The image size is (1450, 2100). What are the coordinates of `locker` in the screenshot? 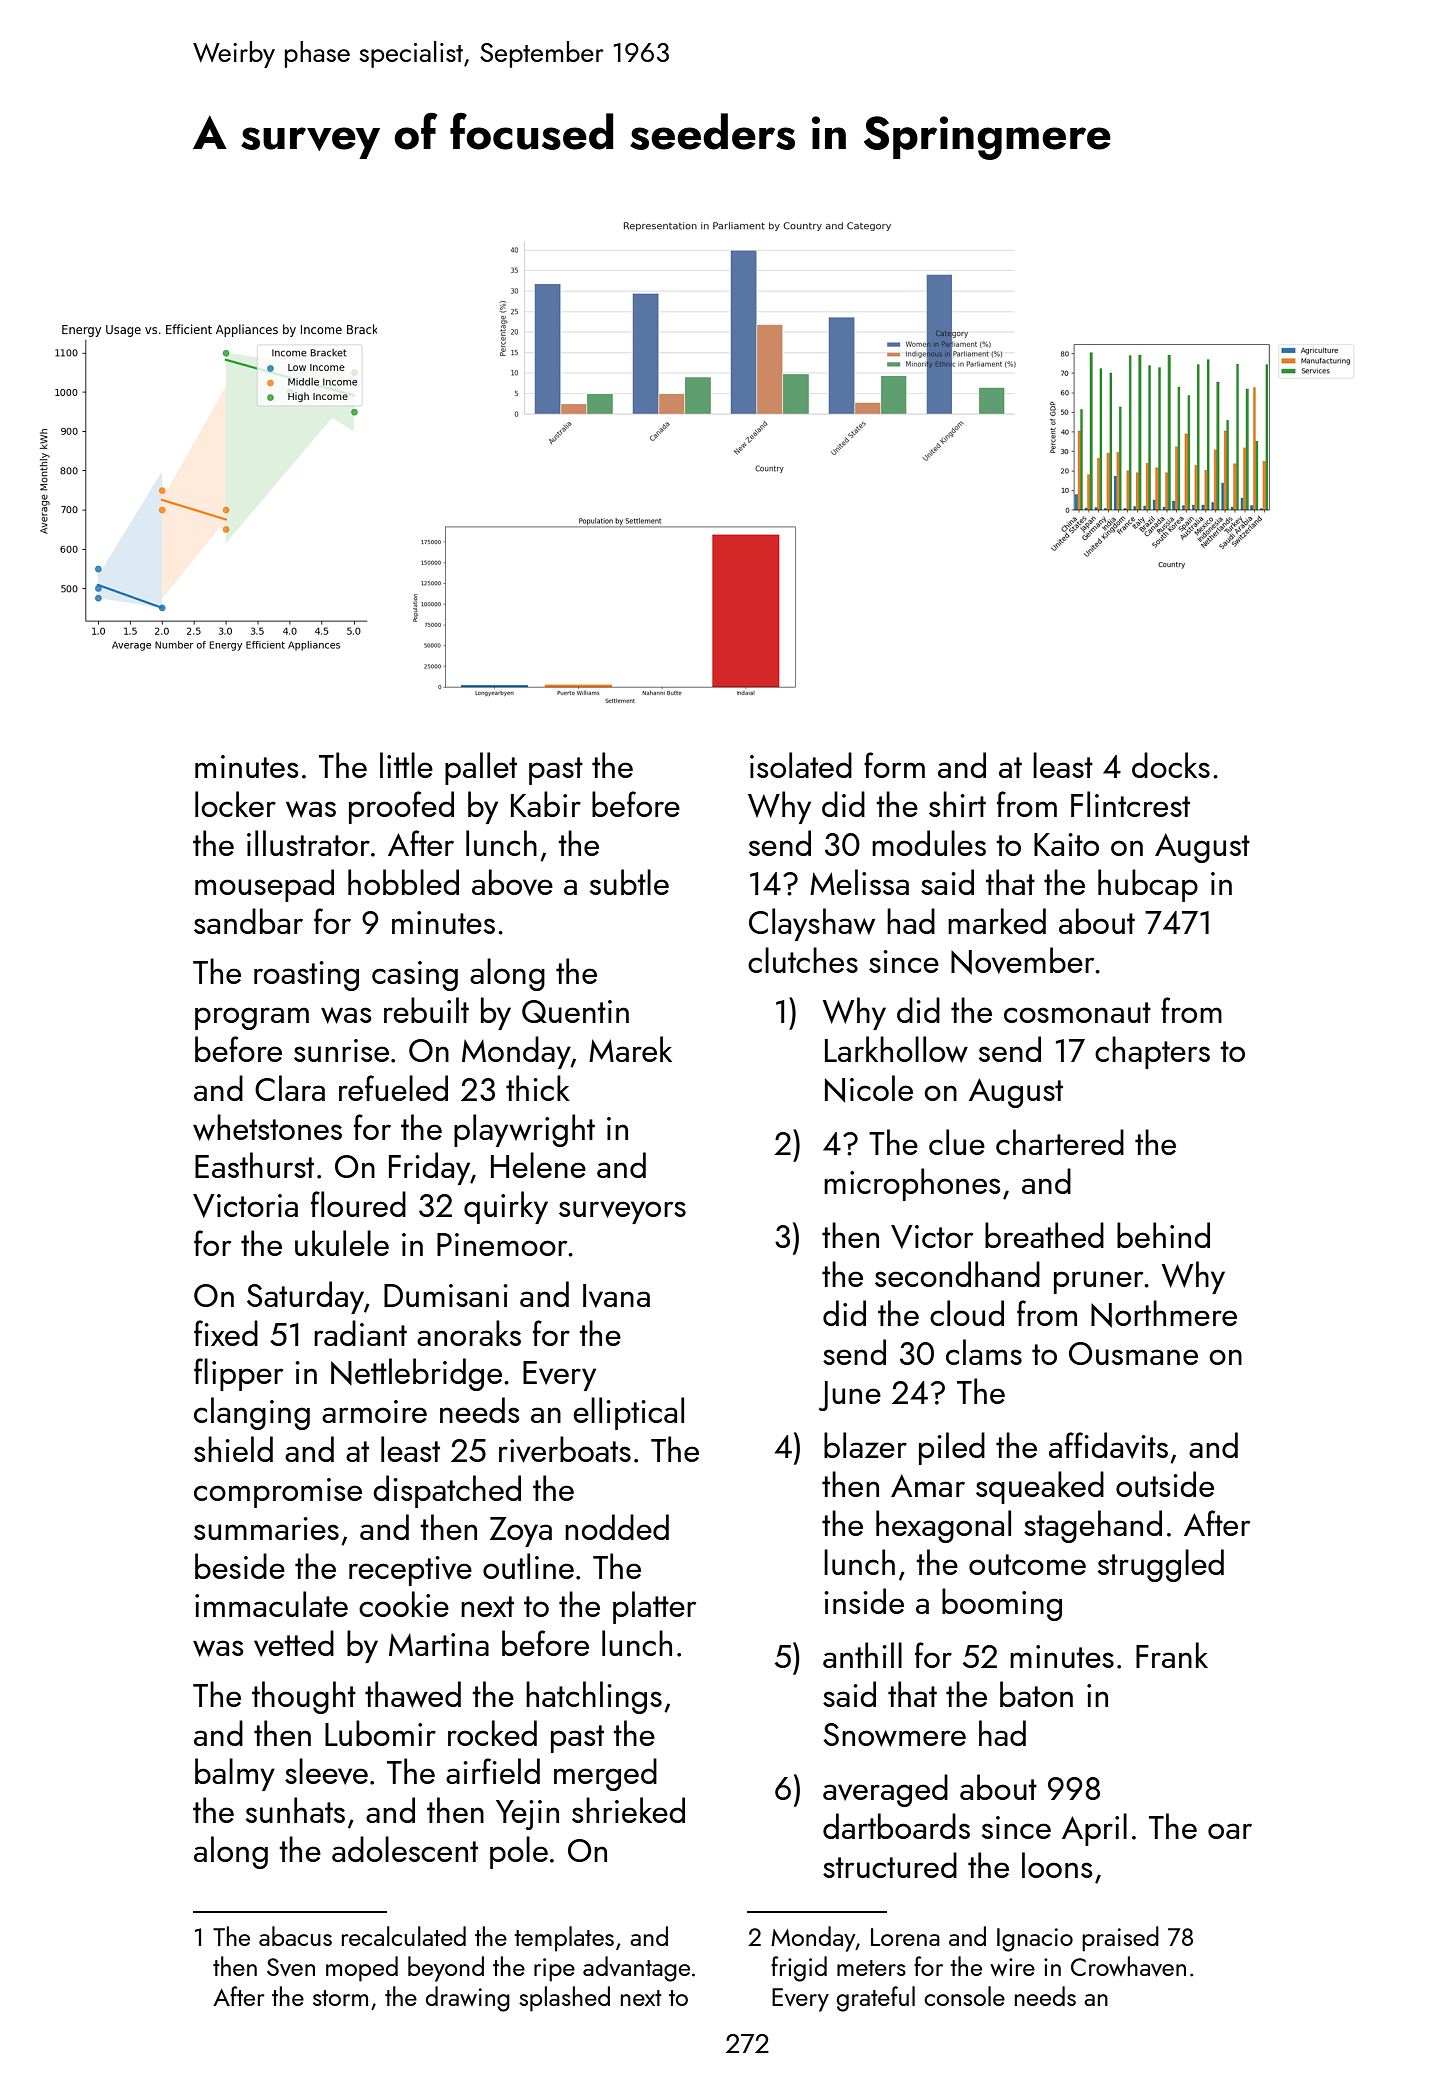 It's located at (235, 804).
